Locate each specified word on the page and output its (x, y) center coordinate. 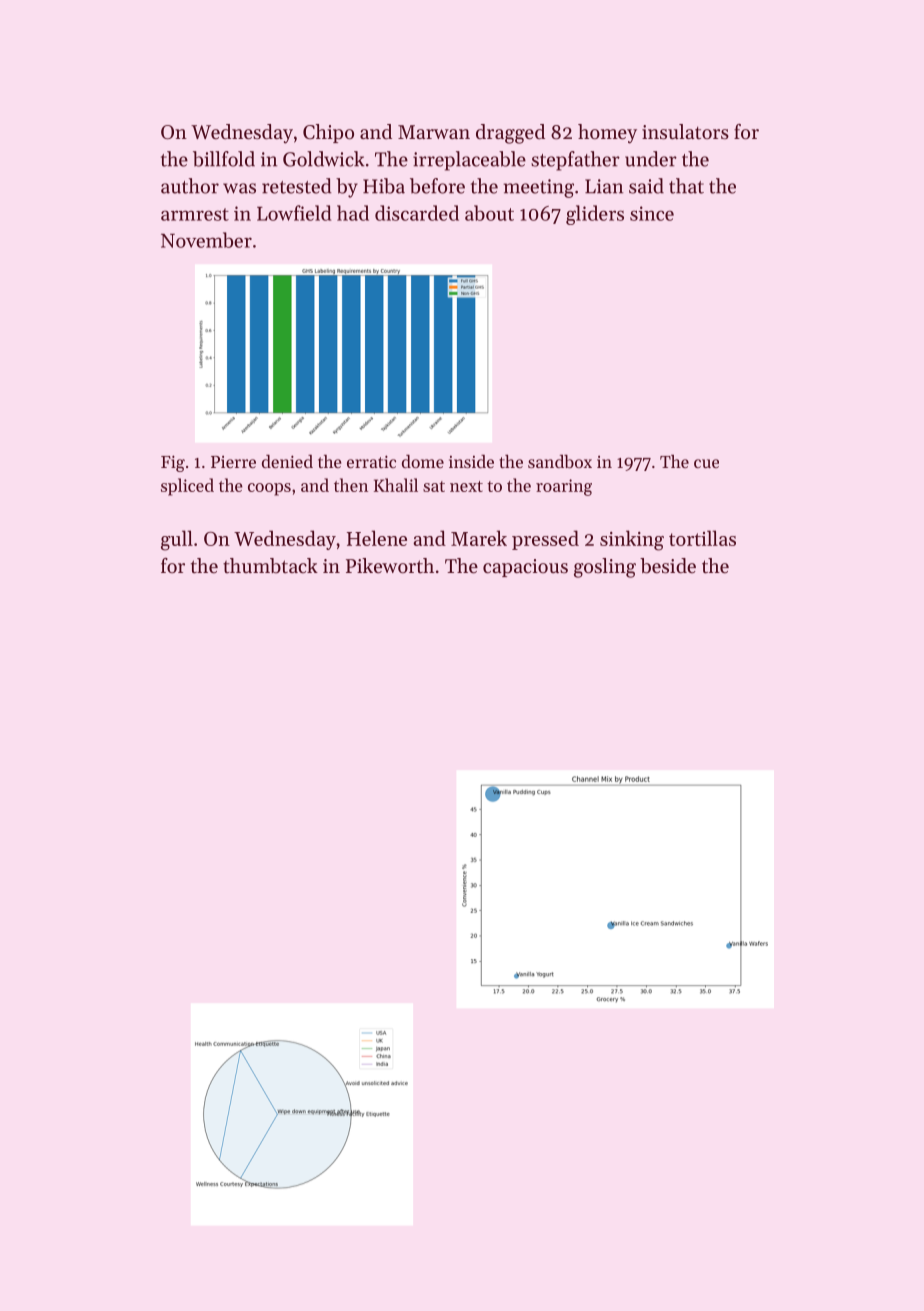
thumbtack (270, 566)
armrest (195, 214)
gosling (605, 568)
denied (287, 461)
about (489, 213)
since (652, 213)
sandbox (560, 461)
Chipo (328, 133)
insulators (685, 132)
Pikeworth (390, 566)
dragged (510, 134)
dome (423, 461)
